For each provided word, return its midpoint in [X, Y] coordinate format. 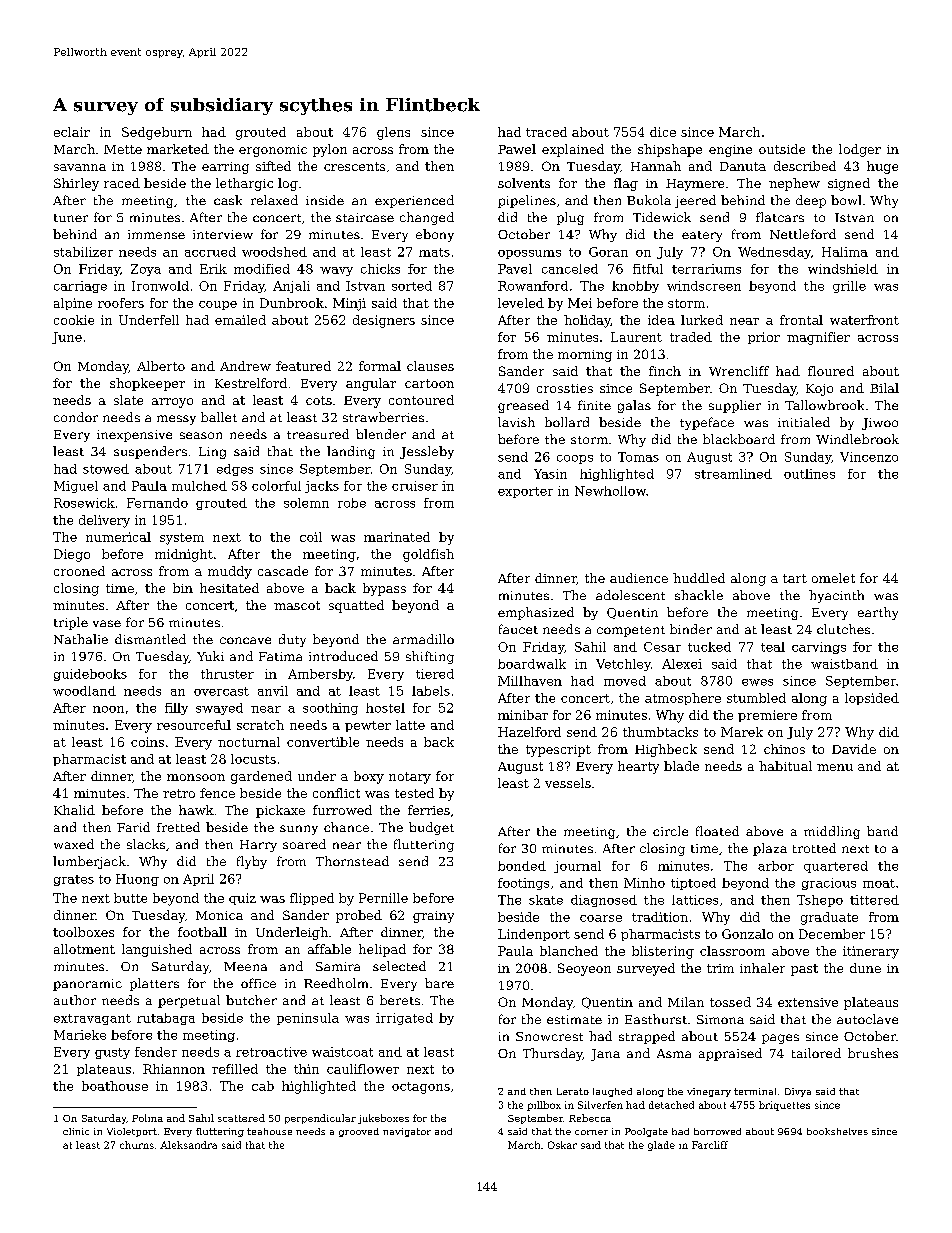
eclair [72, 132]
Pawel [517, 149]
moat [879, 883]
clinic [76, 1131]
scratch [260, 725]
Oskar [562, 1145]
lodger [860, 150]
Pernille [383, 898]
